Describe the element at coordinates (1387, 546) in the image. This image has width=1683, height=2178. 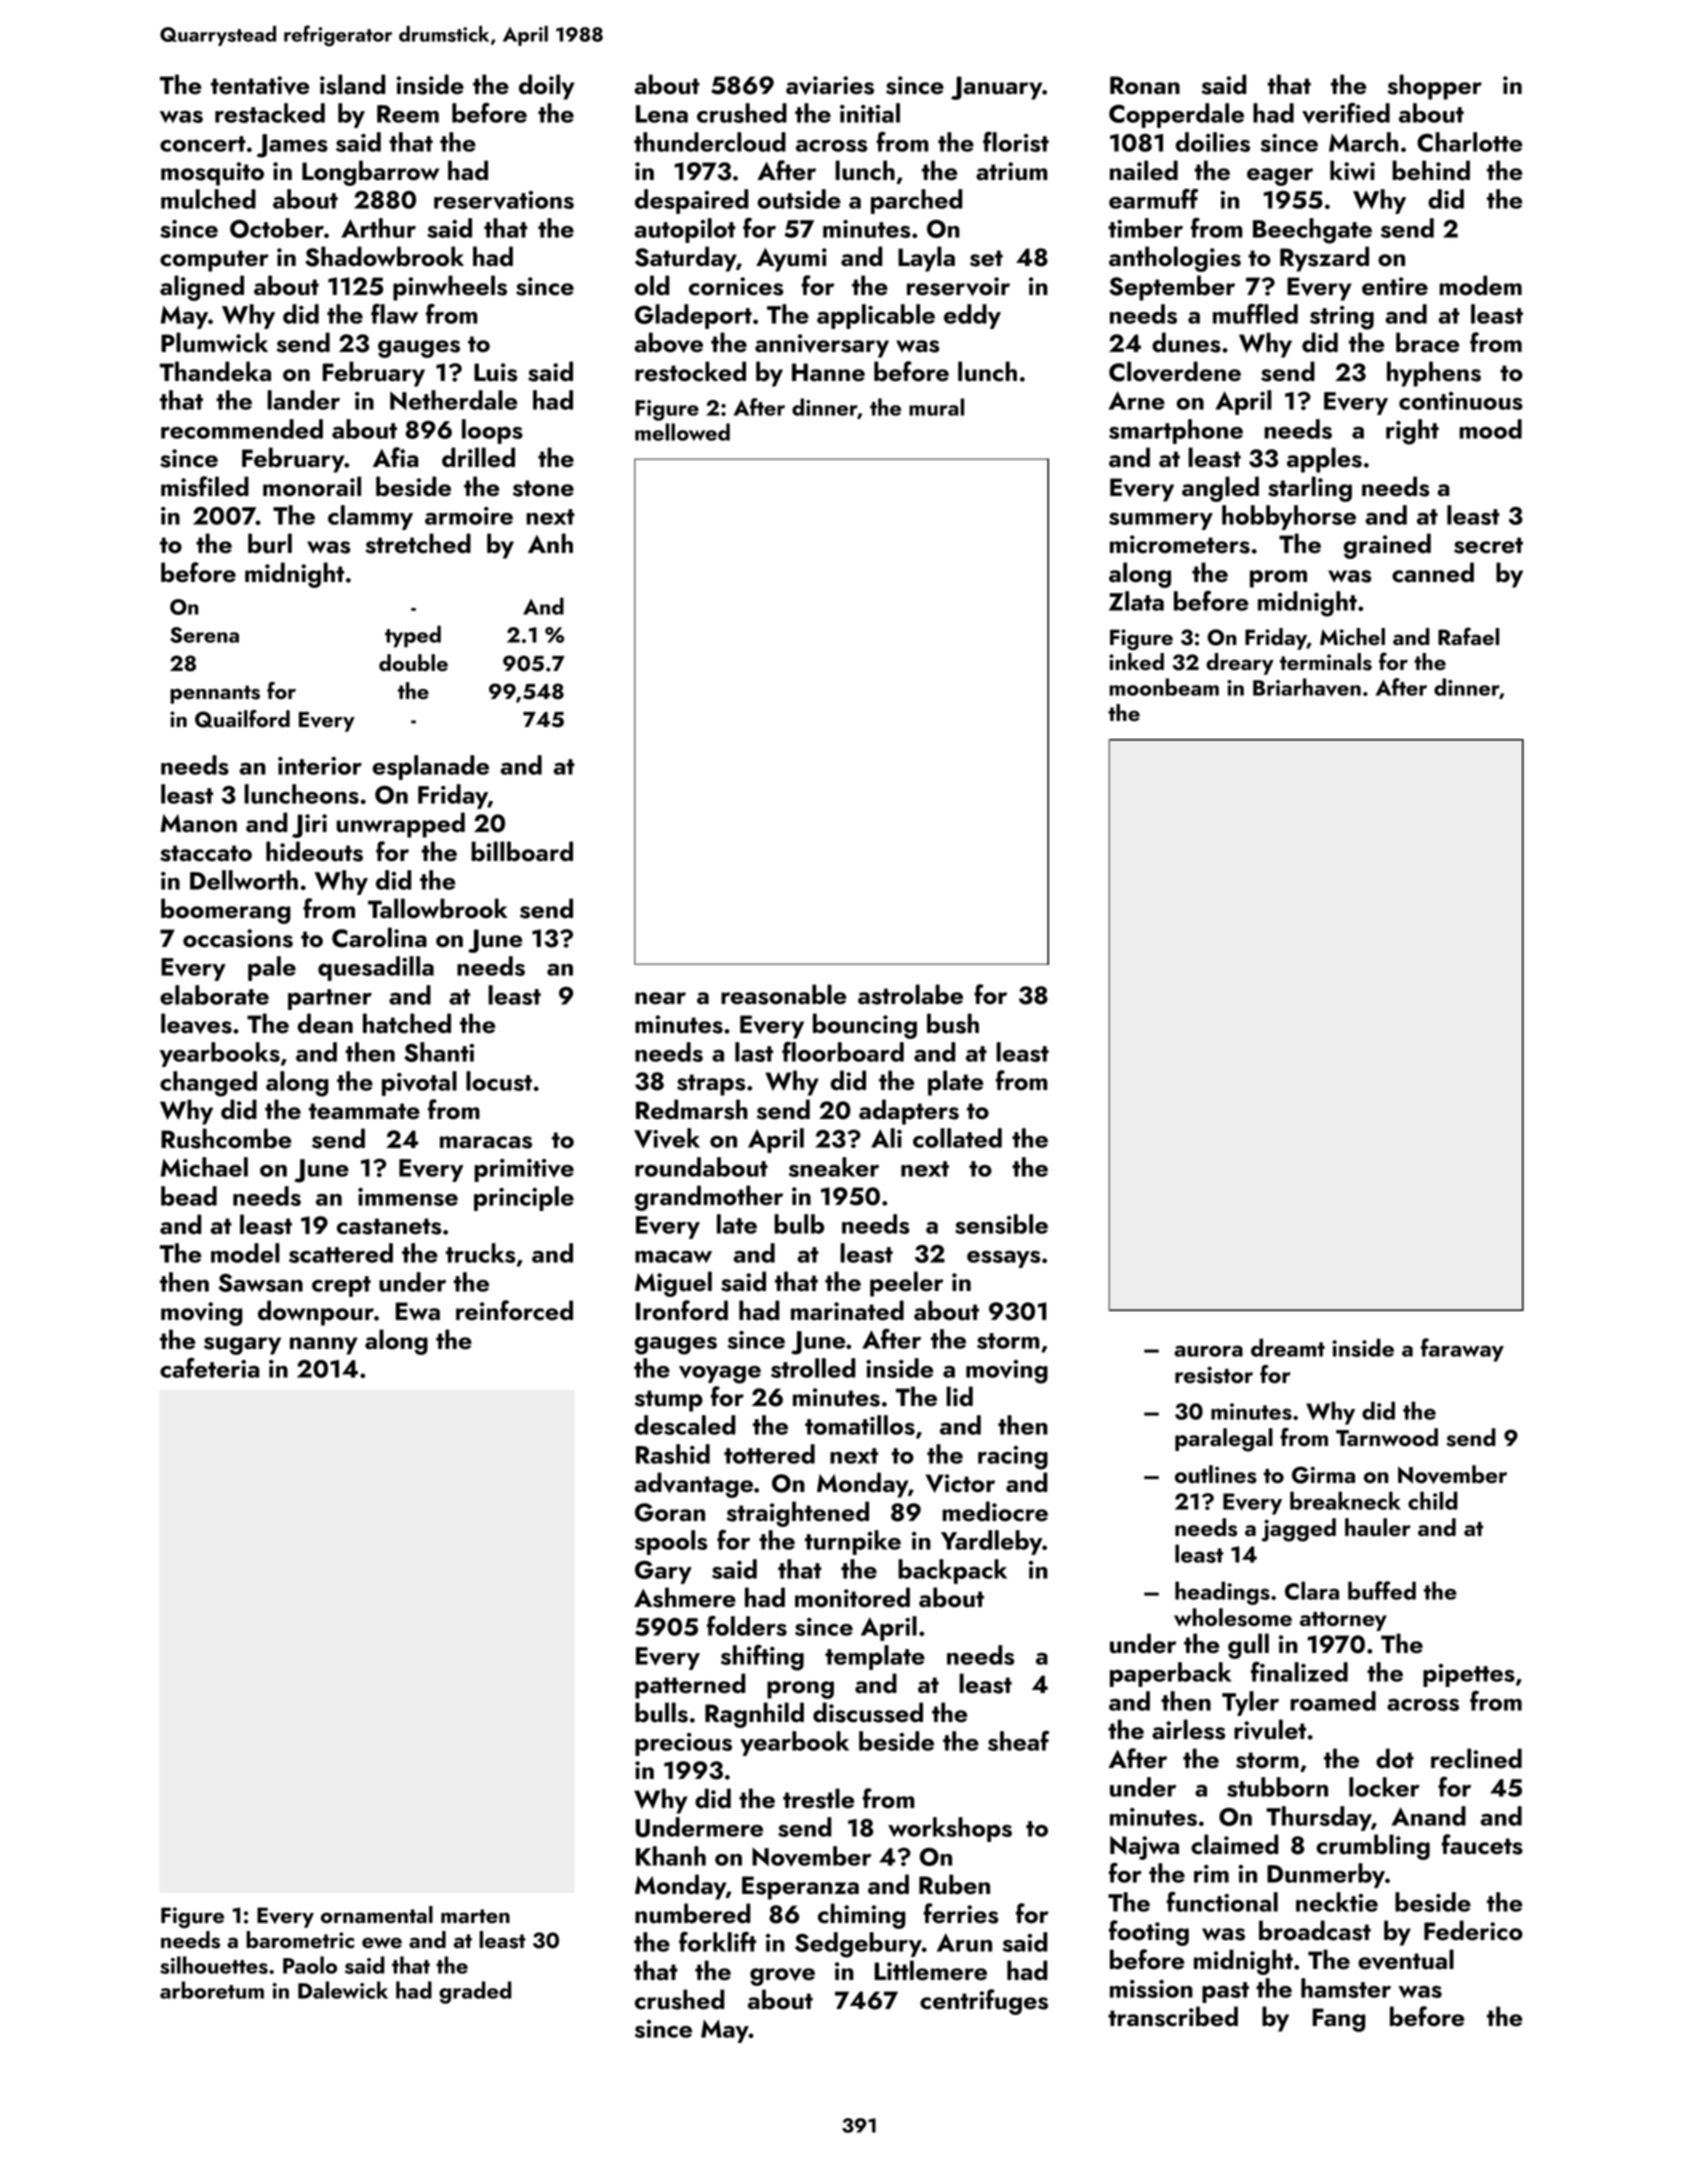
I see `grained` at that location.
